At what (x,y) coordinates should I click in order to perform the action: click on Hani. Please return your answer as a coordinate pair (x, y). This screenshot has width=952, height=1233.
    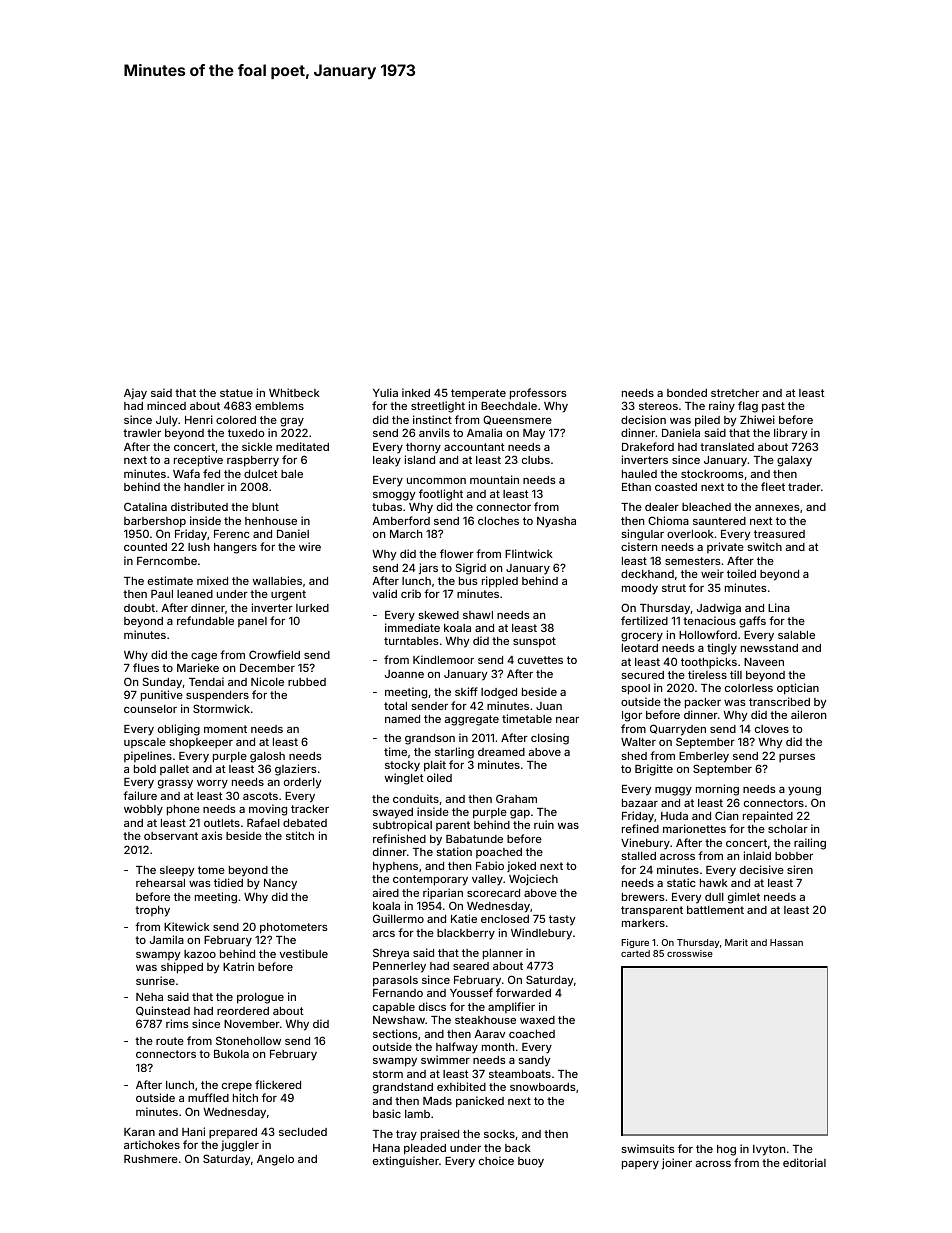
    Looking at the image, I should click on (193, 1131).
